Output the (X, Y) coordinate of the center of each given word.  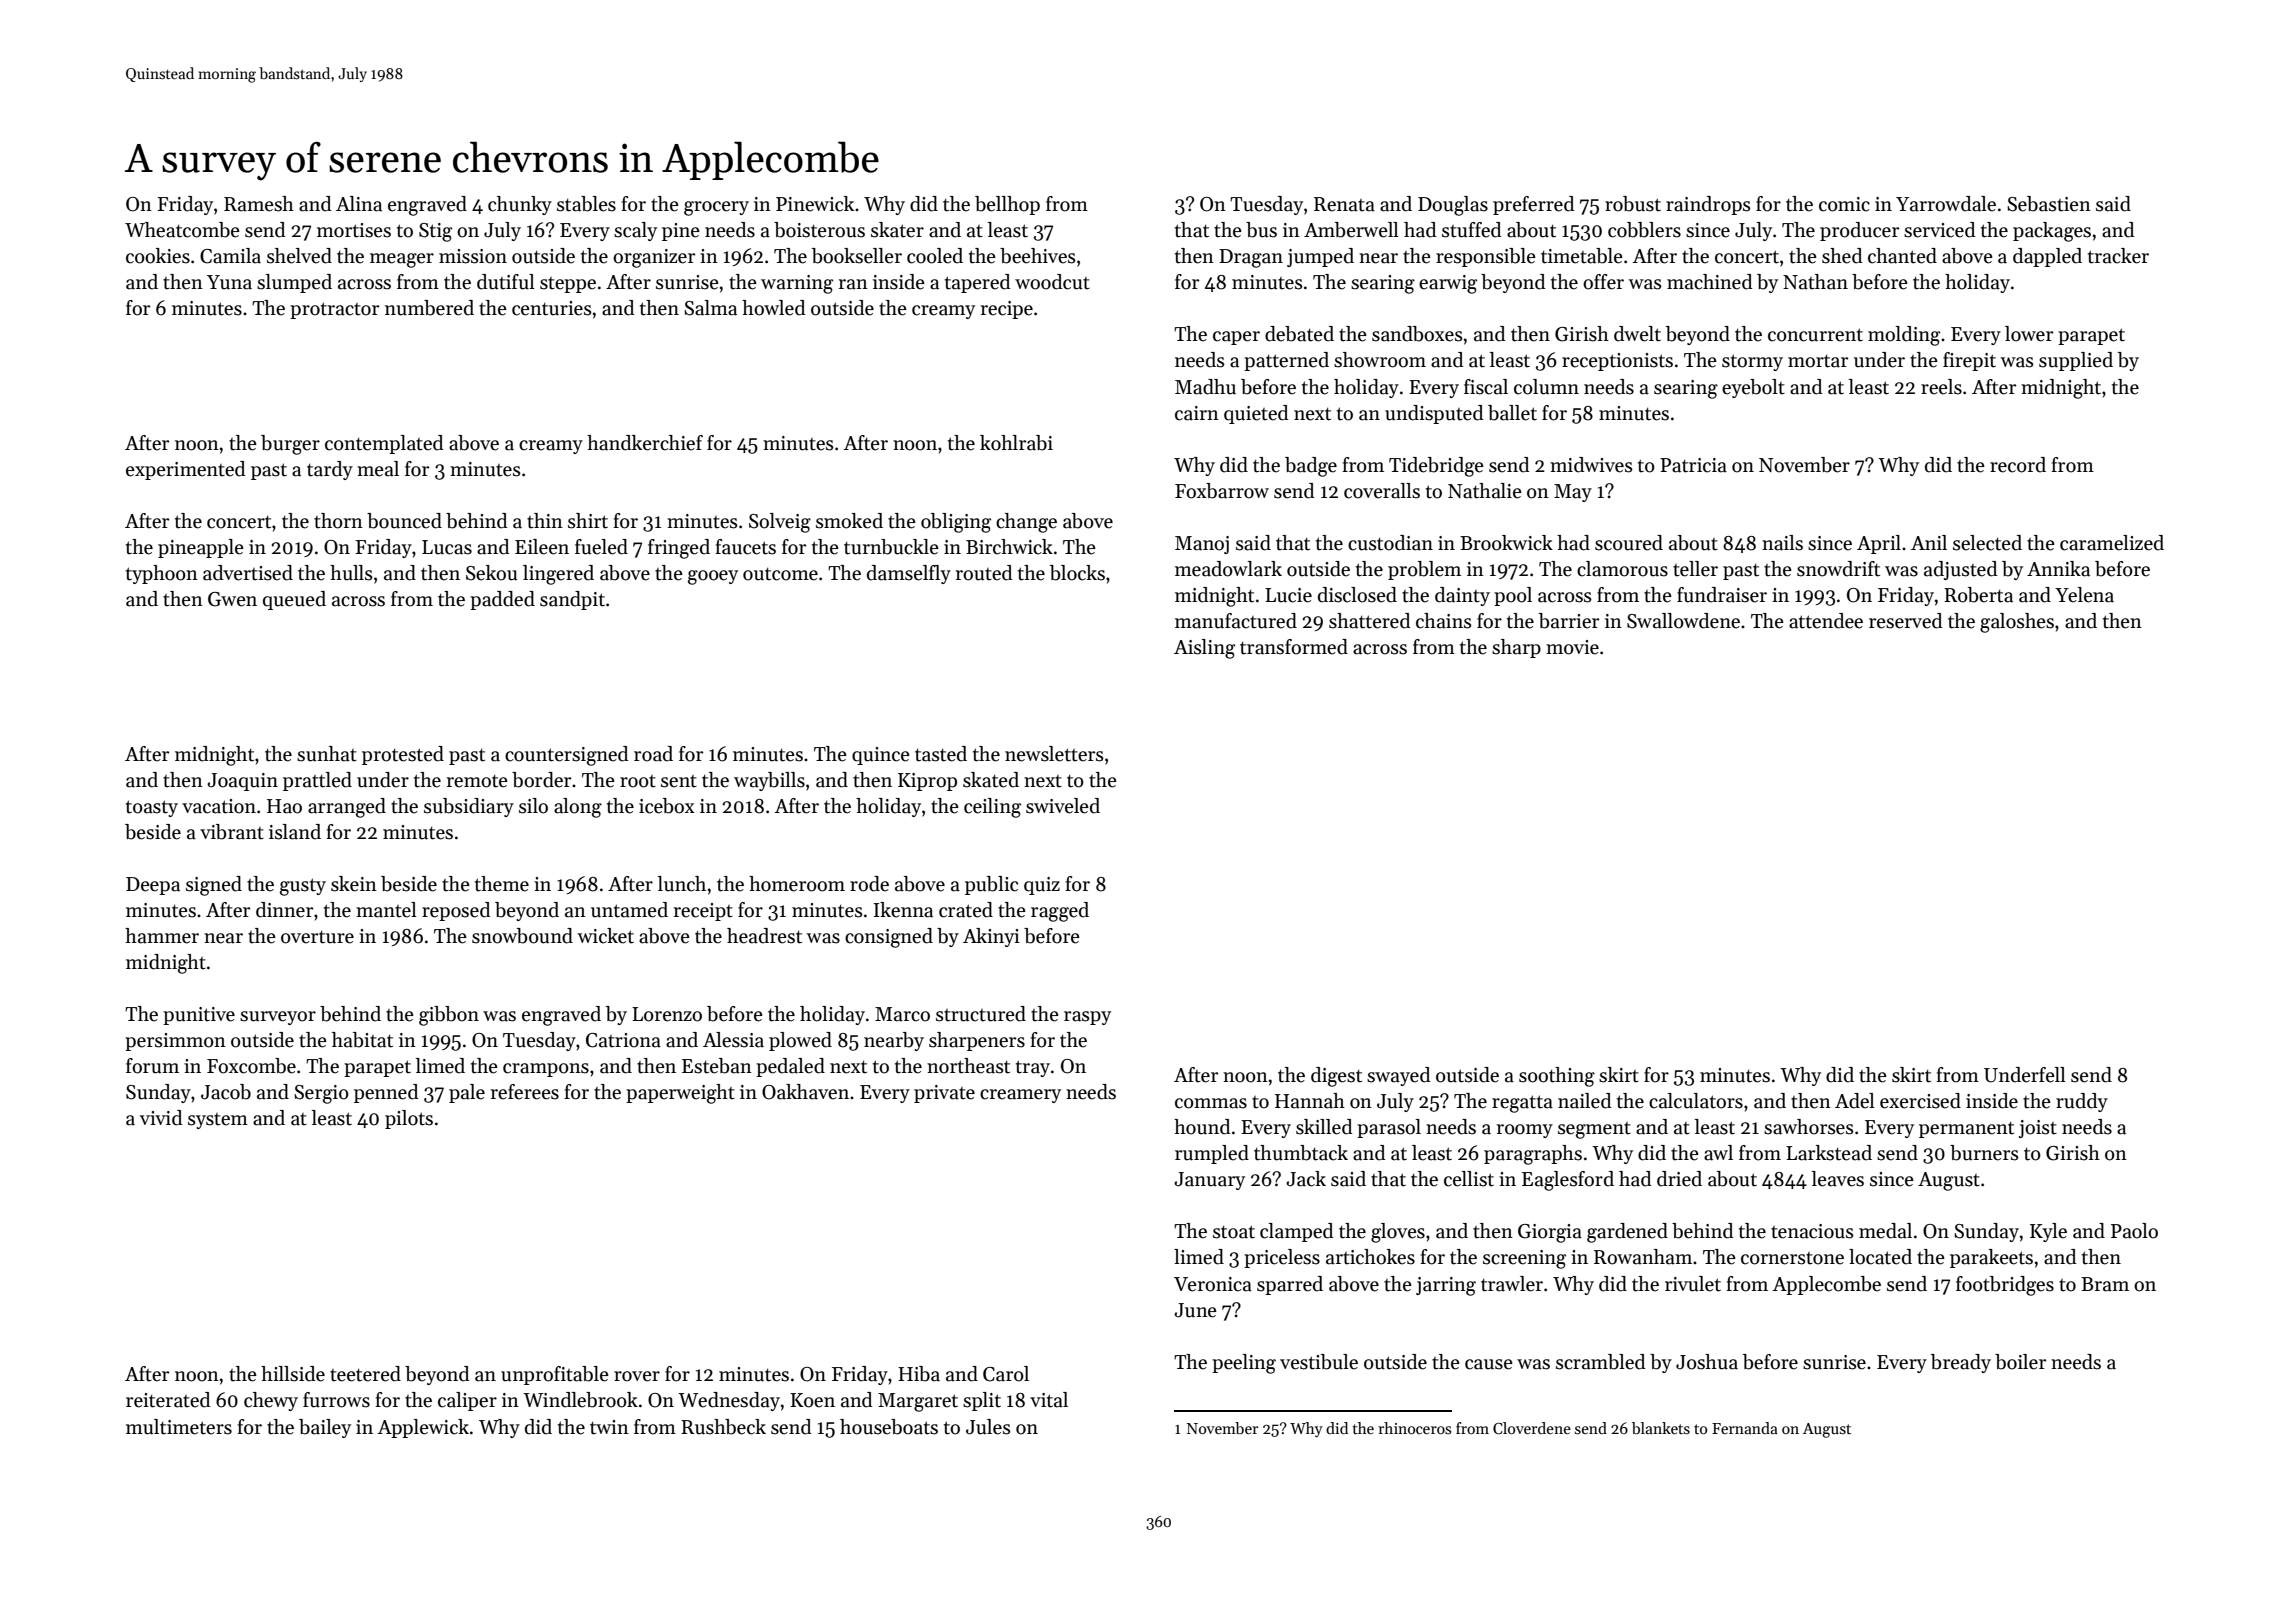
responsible (1486, 257)
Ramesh (259, 204)
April (1879, 544)
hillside (293, 1374)
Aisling (1204, 649)
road (653, 754)
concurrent (1815, 335)
